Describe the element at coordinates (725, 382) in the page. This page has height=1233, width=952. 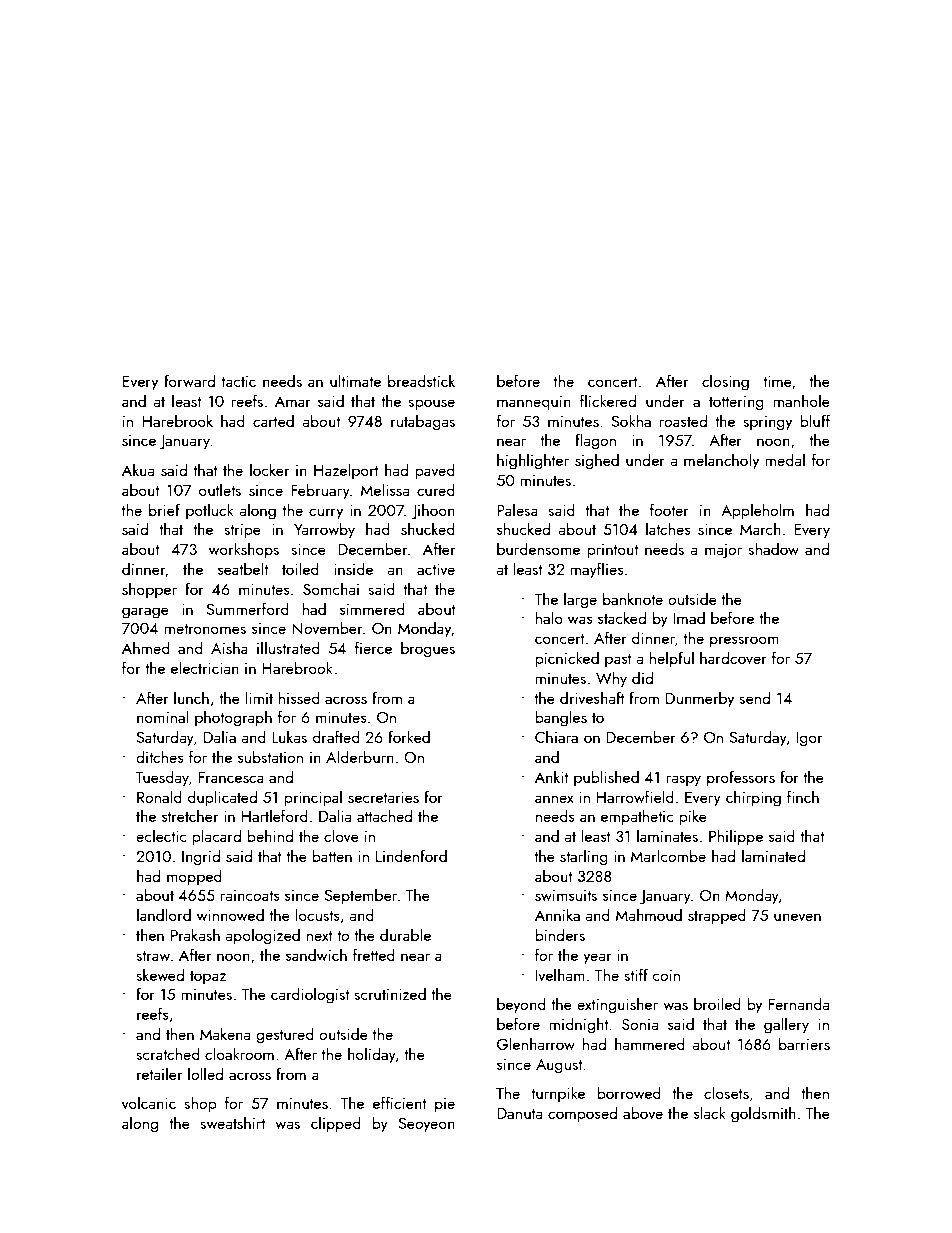
I see `closing` at that location.
